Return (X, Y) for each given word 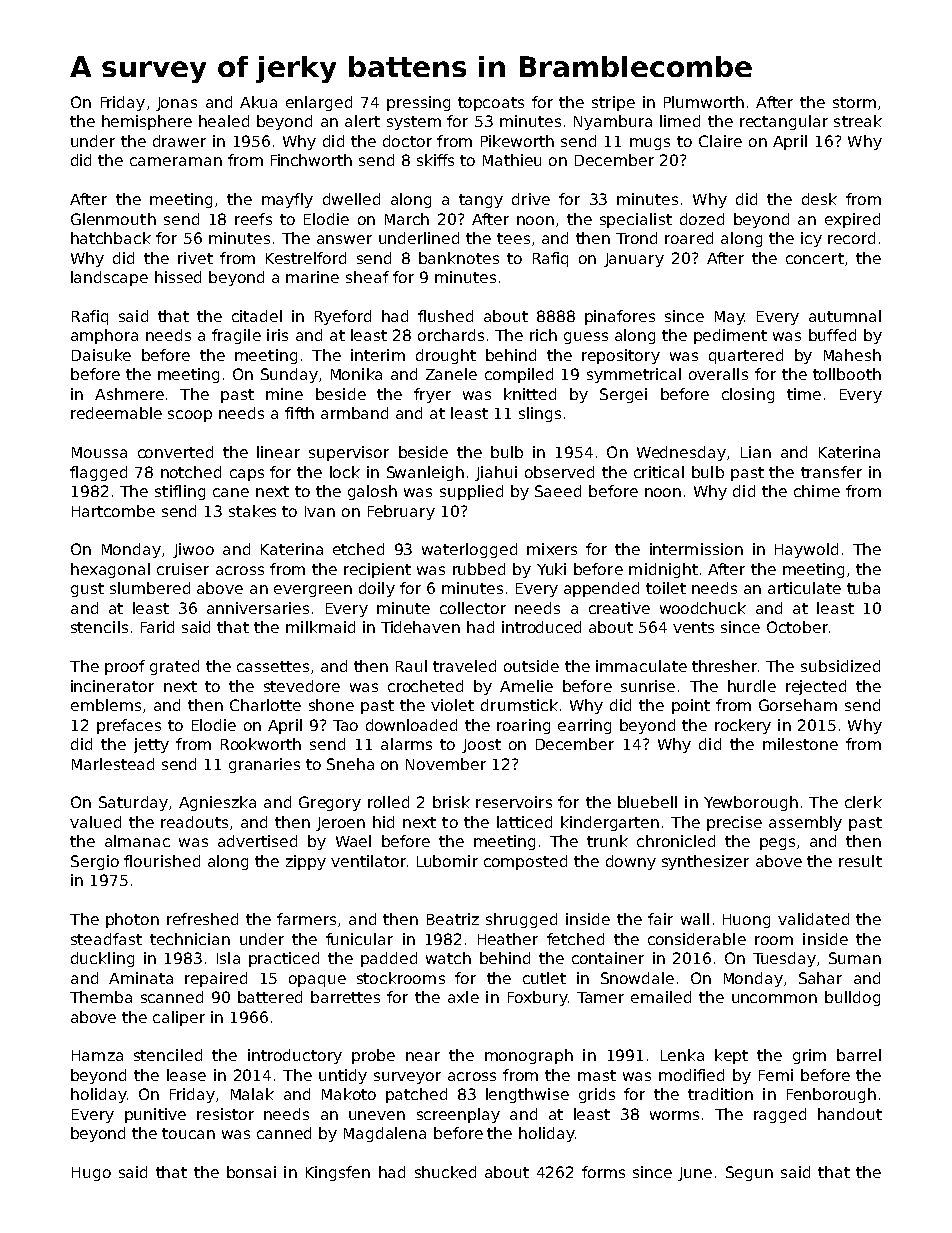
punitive (155, 1115)
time (804, 394)
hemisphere (147, 122)
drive (531, 199)
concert (815, 258)
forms (603, 1172)
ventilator (368, 861)
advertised (257, 841)
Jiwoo (193, 550)
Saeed (558, 491)
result (860, 861)
